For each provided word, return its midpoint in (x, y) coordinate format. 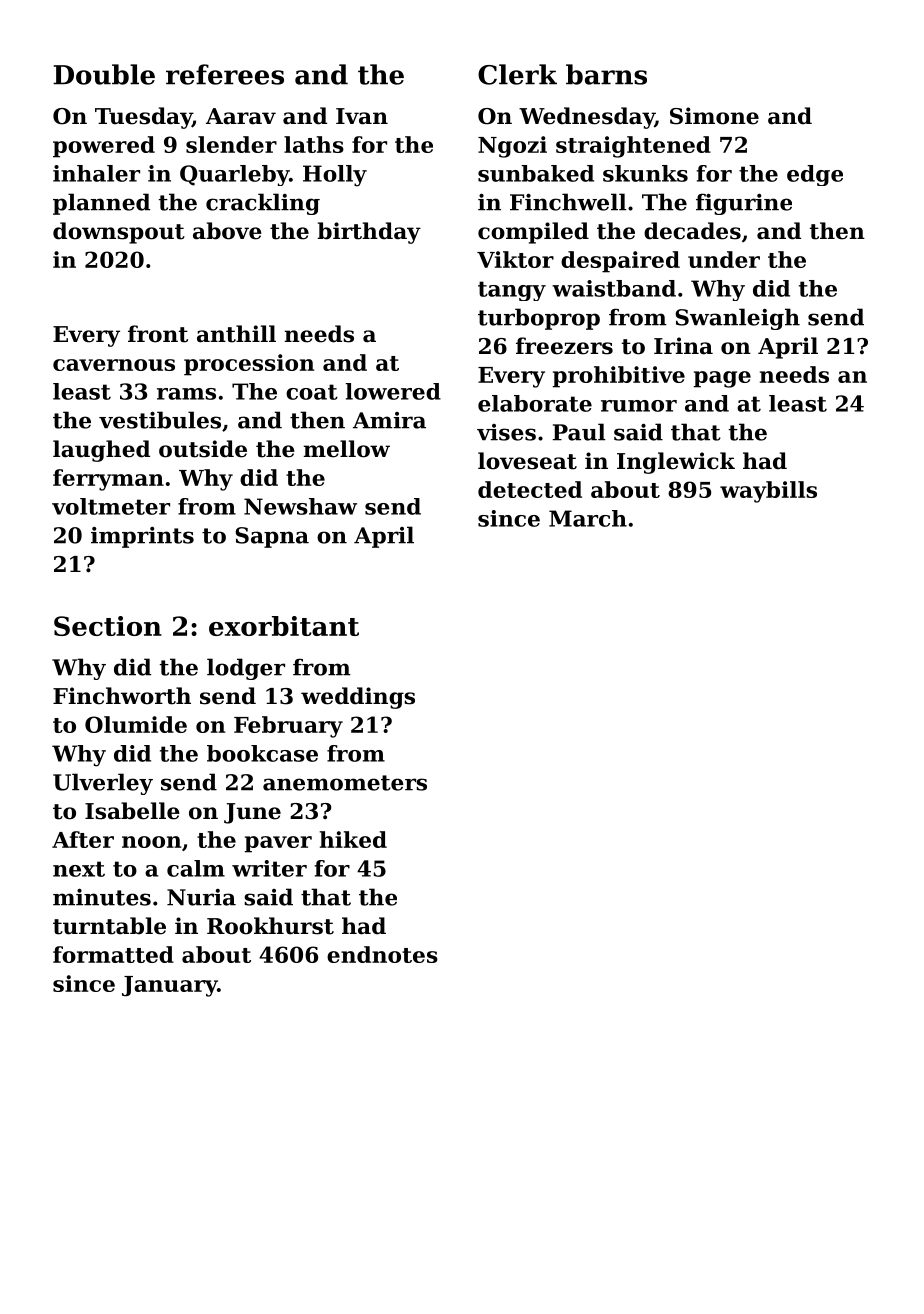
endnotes (382, 954)
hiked (353, 839)
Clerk (517, 74)
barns (606, 74)
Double (104, 74)
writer (269, 868)
